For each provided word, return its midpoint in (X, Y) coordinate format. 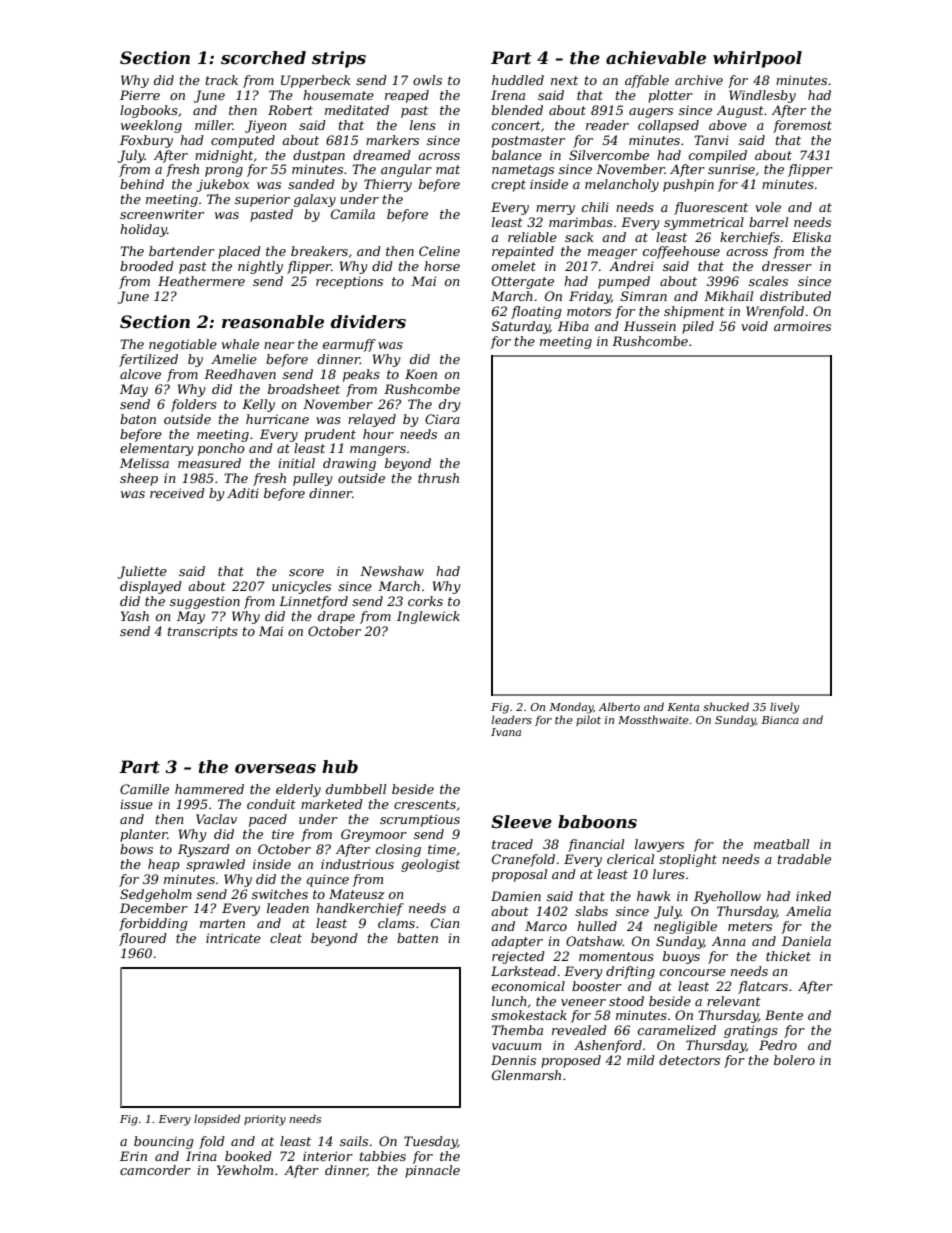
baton (138, 419)
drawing (349, 464)
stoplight (688, 860)
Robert (290, 110)
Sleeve (521, 821)
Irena (508, 95)
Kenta (683, 707)
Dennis (513, 1060)
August (740, 111)
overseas (275, 768)
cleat (286, 938)
